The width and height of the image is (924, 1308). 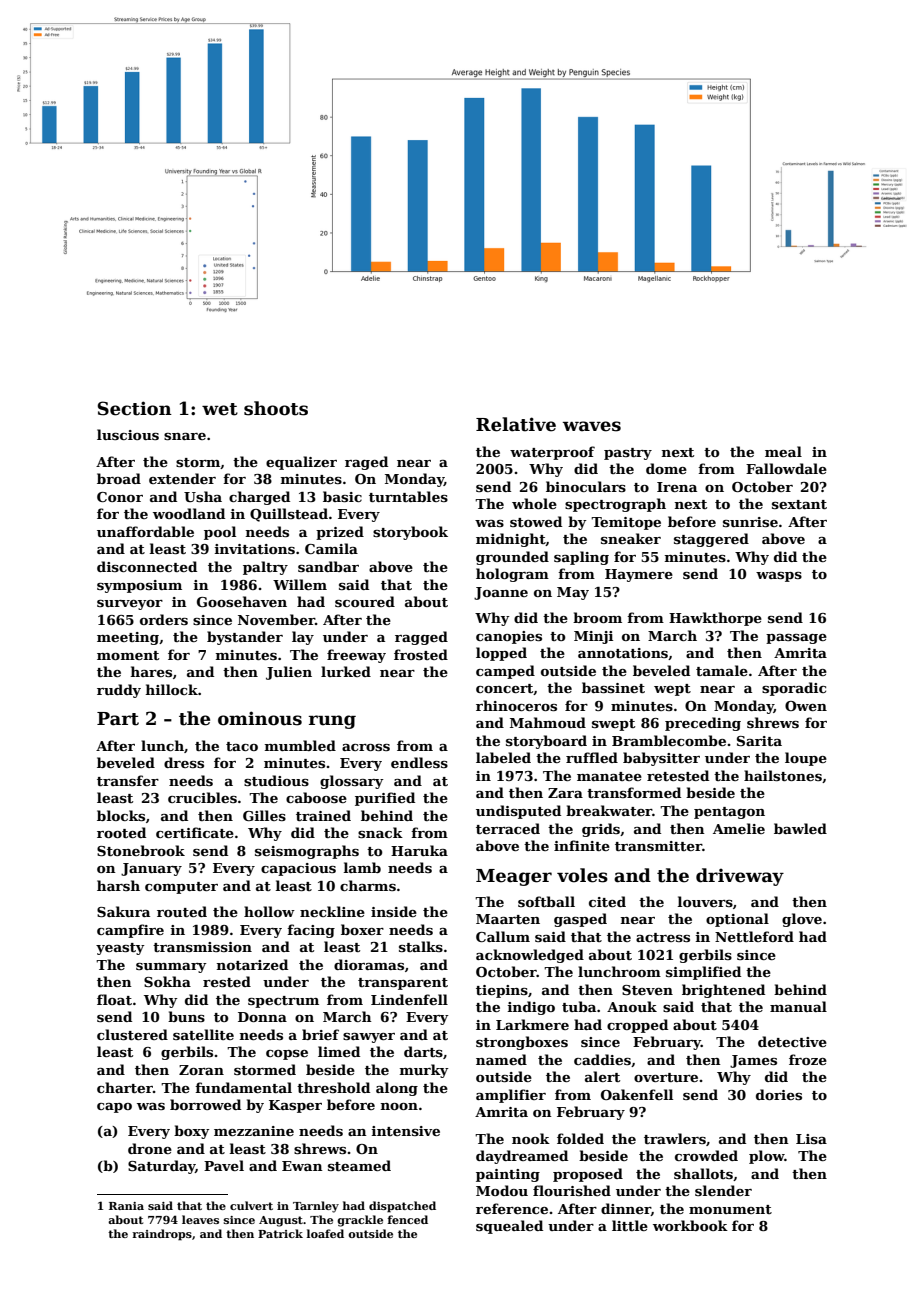 I want to click on glove, so click(x=802, y=920).
